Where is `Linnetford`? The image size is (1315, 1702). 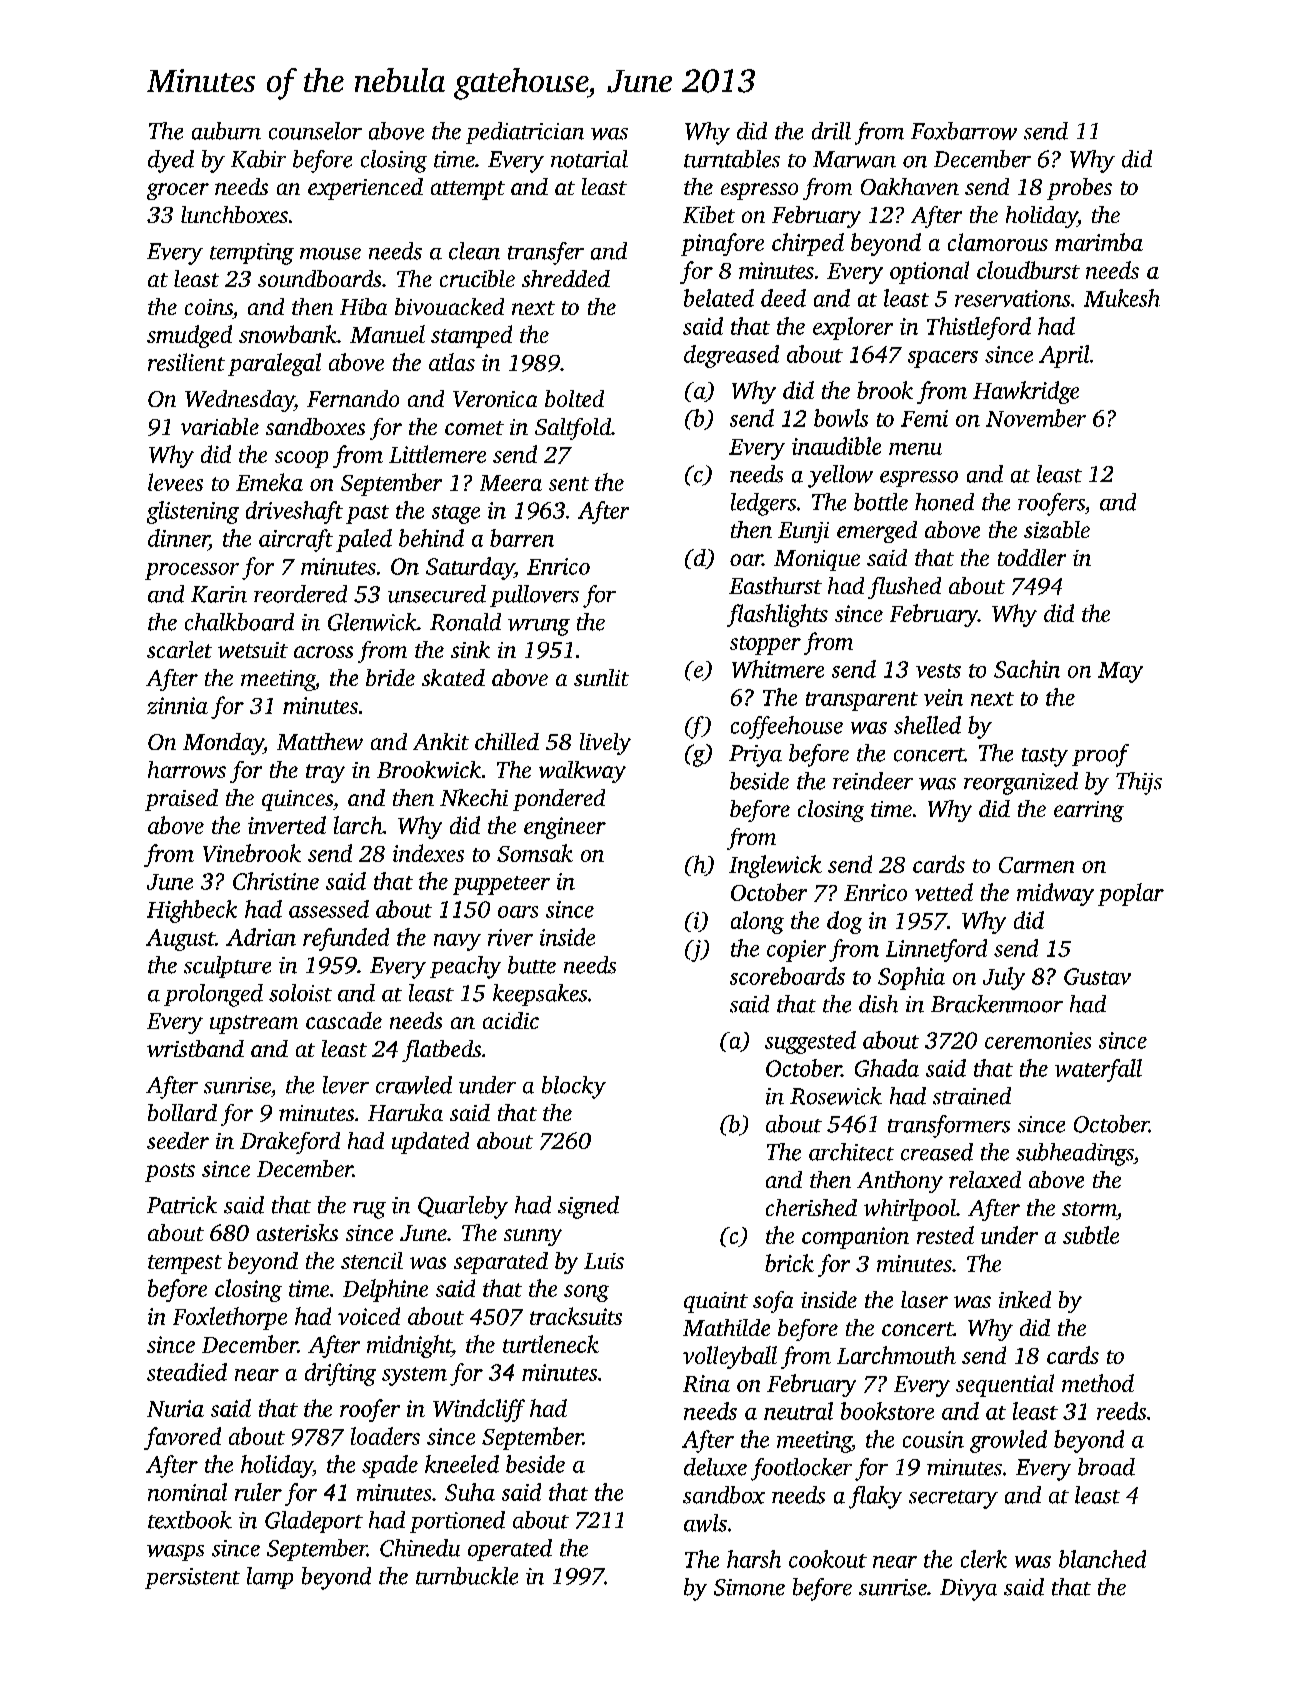
Linnetford is located at coordinates (936, 950).
